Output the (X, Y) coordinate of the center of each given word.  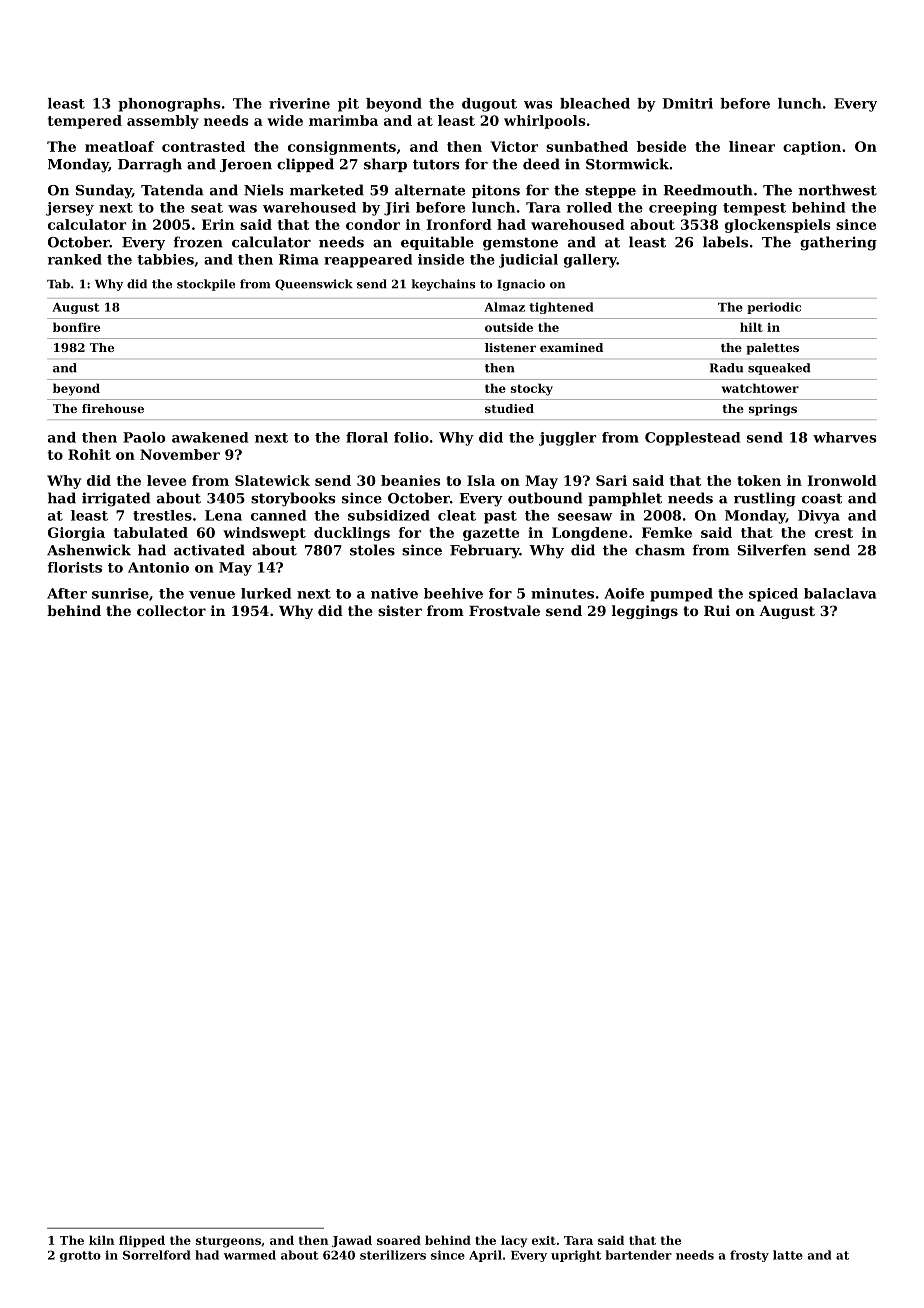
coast (822, 498)
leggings (645, 612)
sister (400, 610)
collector (171, 610)
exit (544, 1240)
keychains (443, 285)
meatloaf (119, 146)
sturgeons (228, 1242)
